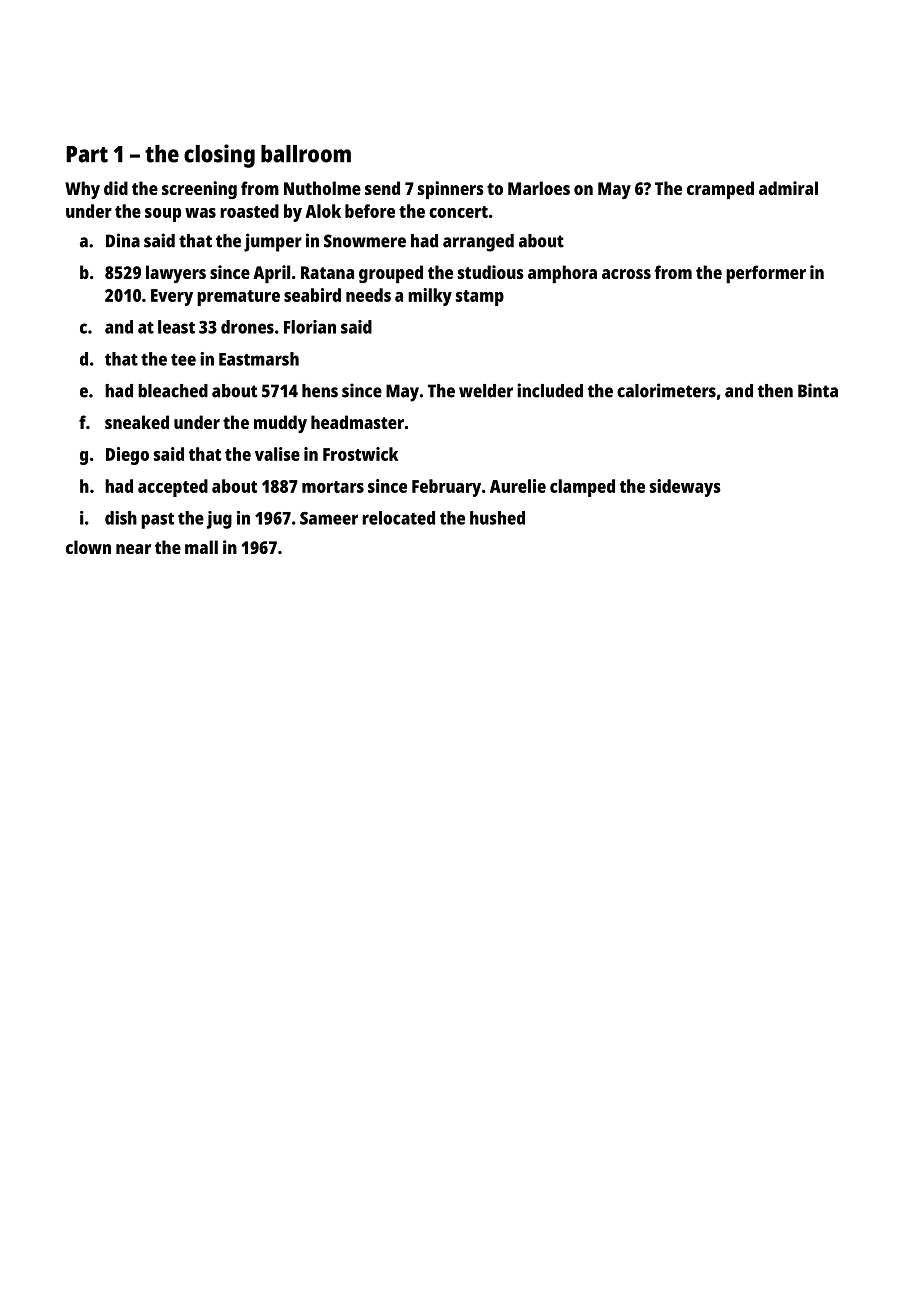 The height and width of the image is (1314, 924). Describe the element at coordinates (219, 156) in the image. I see `closing` at that location.
